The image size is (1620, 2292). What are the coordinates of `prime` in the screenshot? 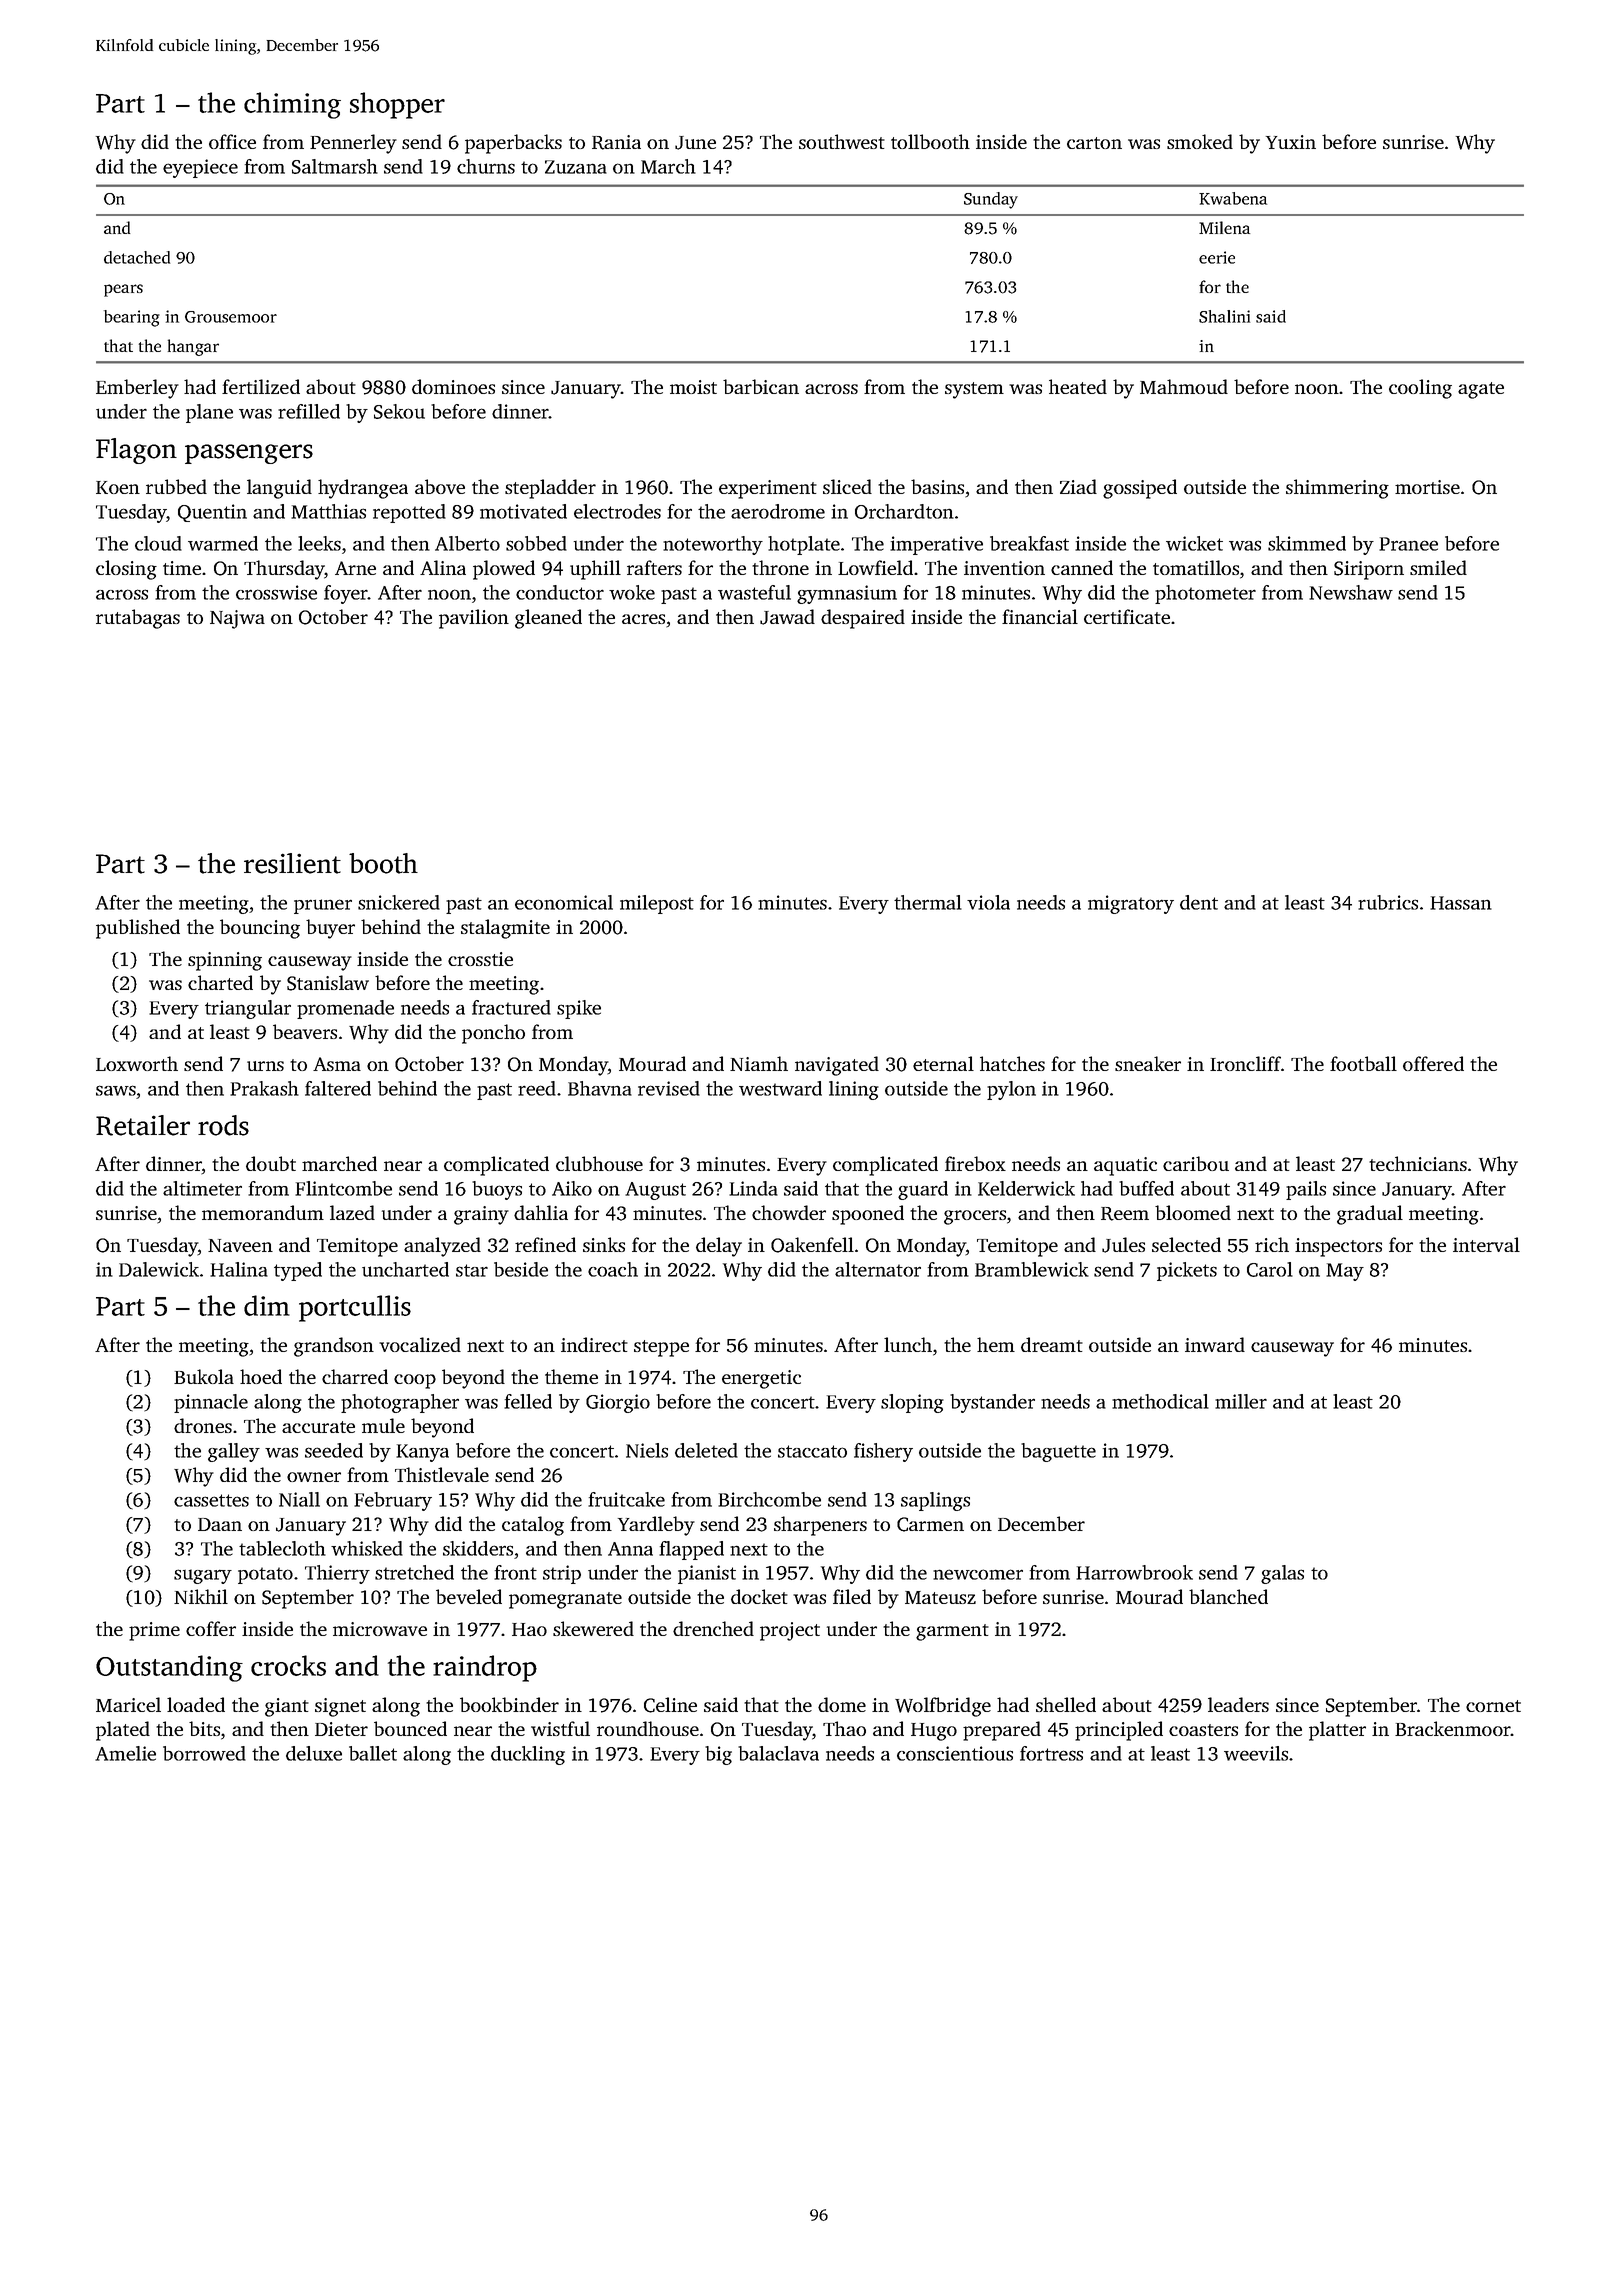 It's located at (154, 1631).
